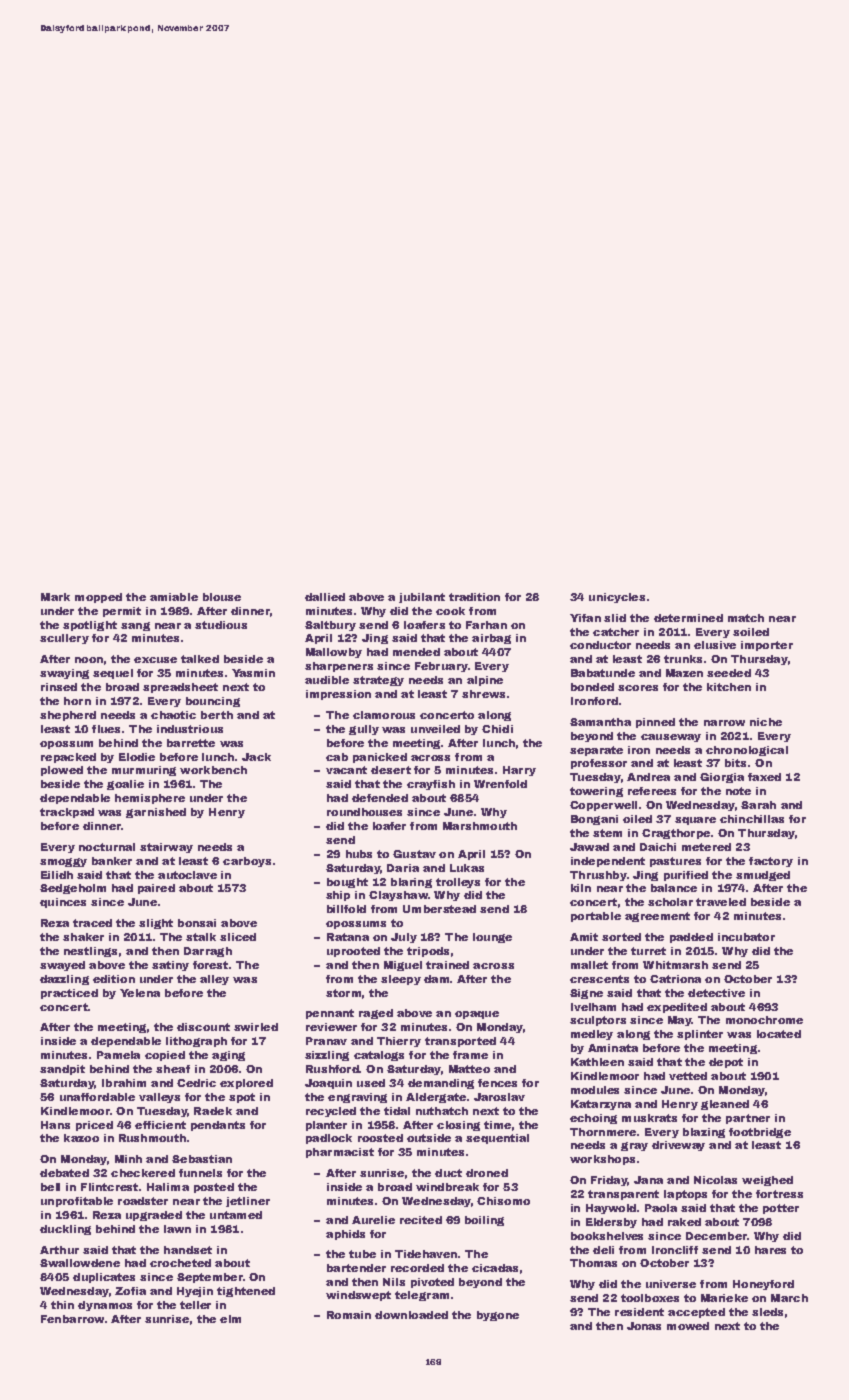 The height and width of the screenshot is (1400, 849). What do you see at coordinates (634, 1146) in the screenshot?
I see `gray` at bounding box center [634, 1146].
